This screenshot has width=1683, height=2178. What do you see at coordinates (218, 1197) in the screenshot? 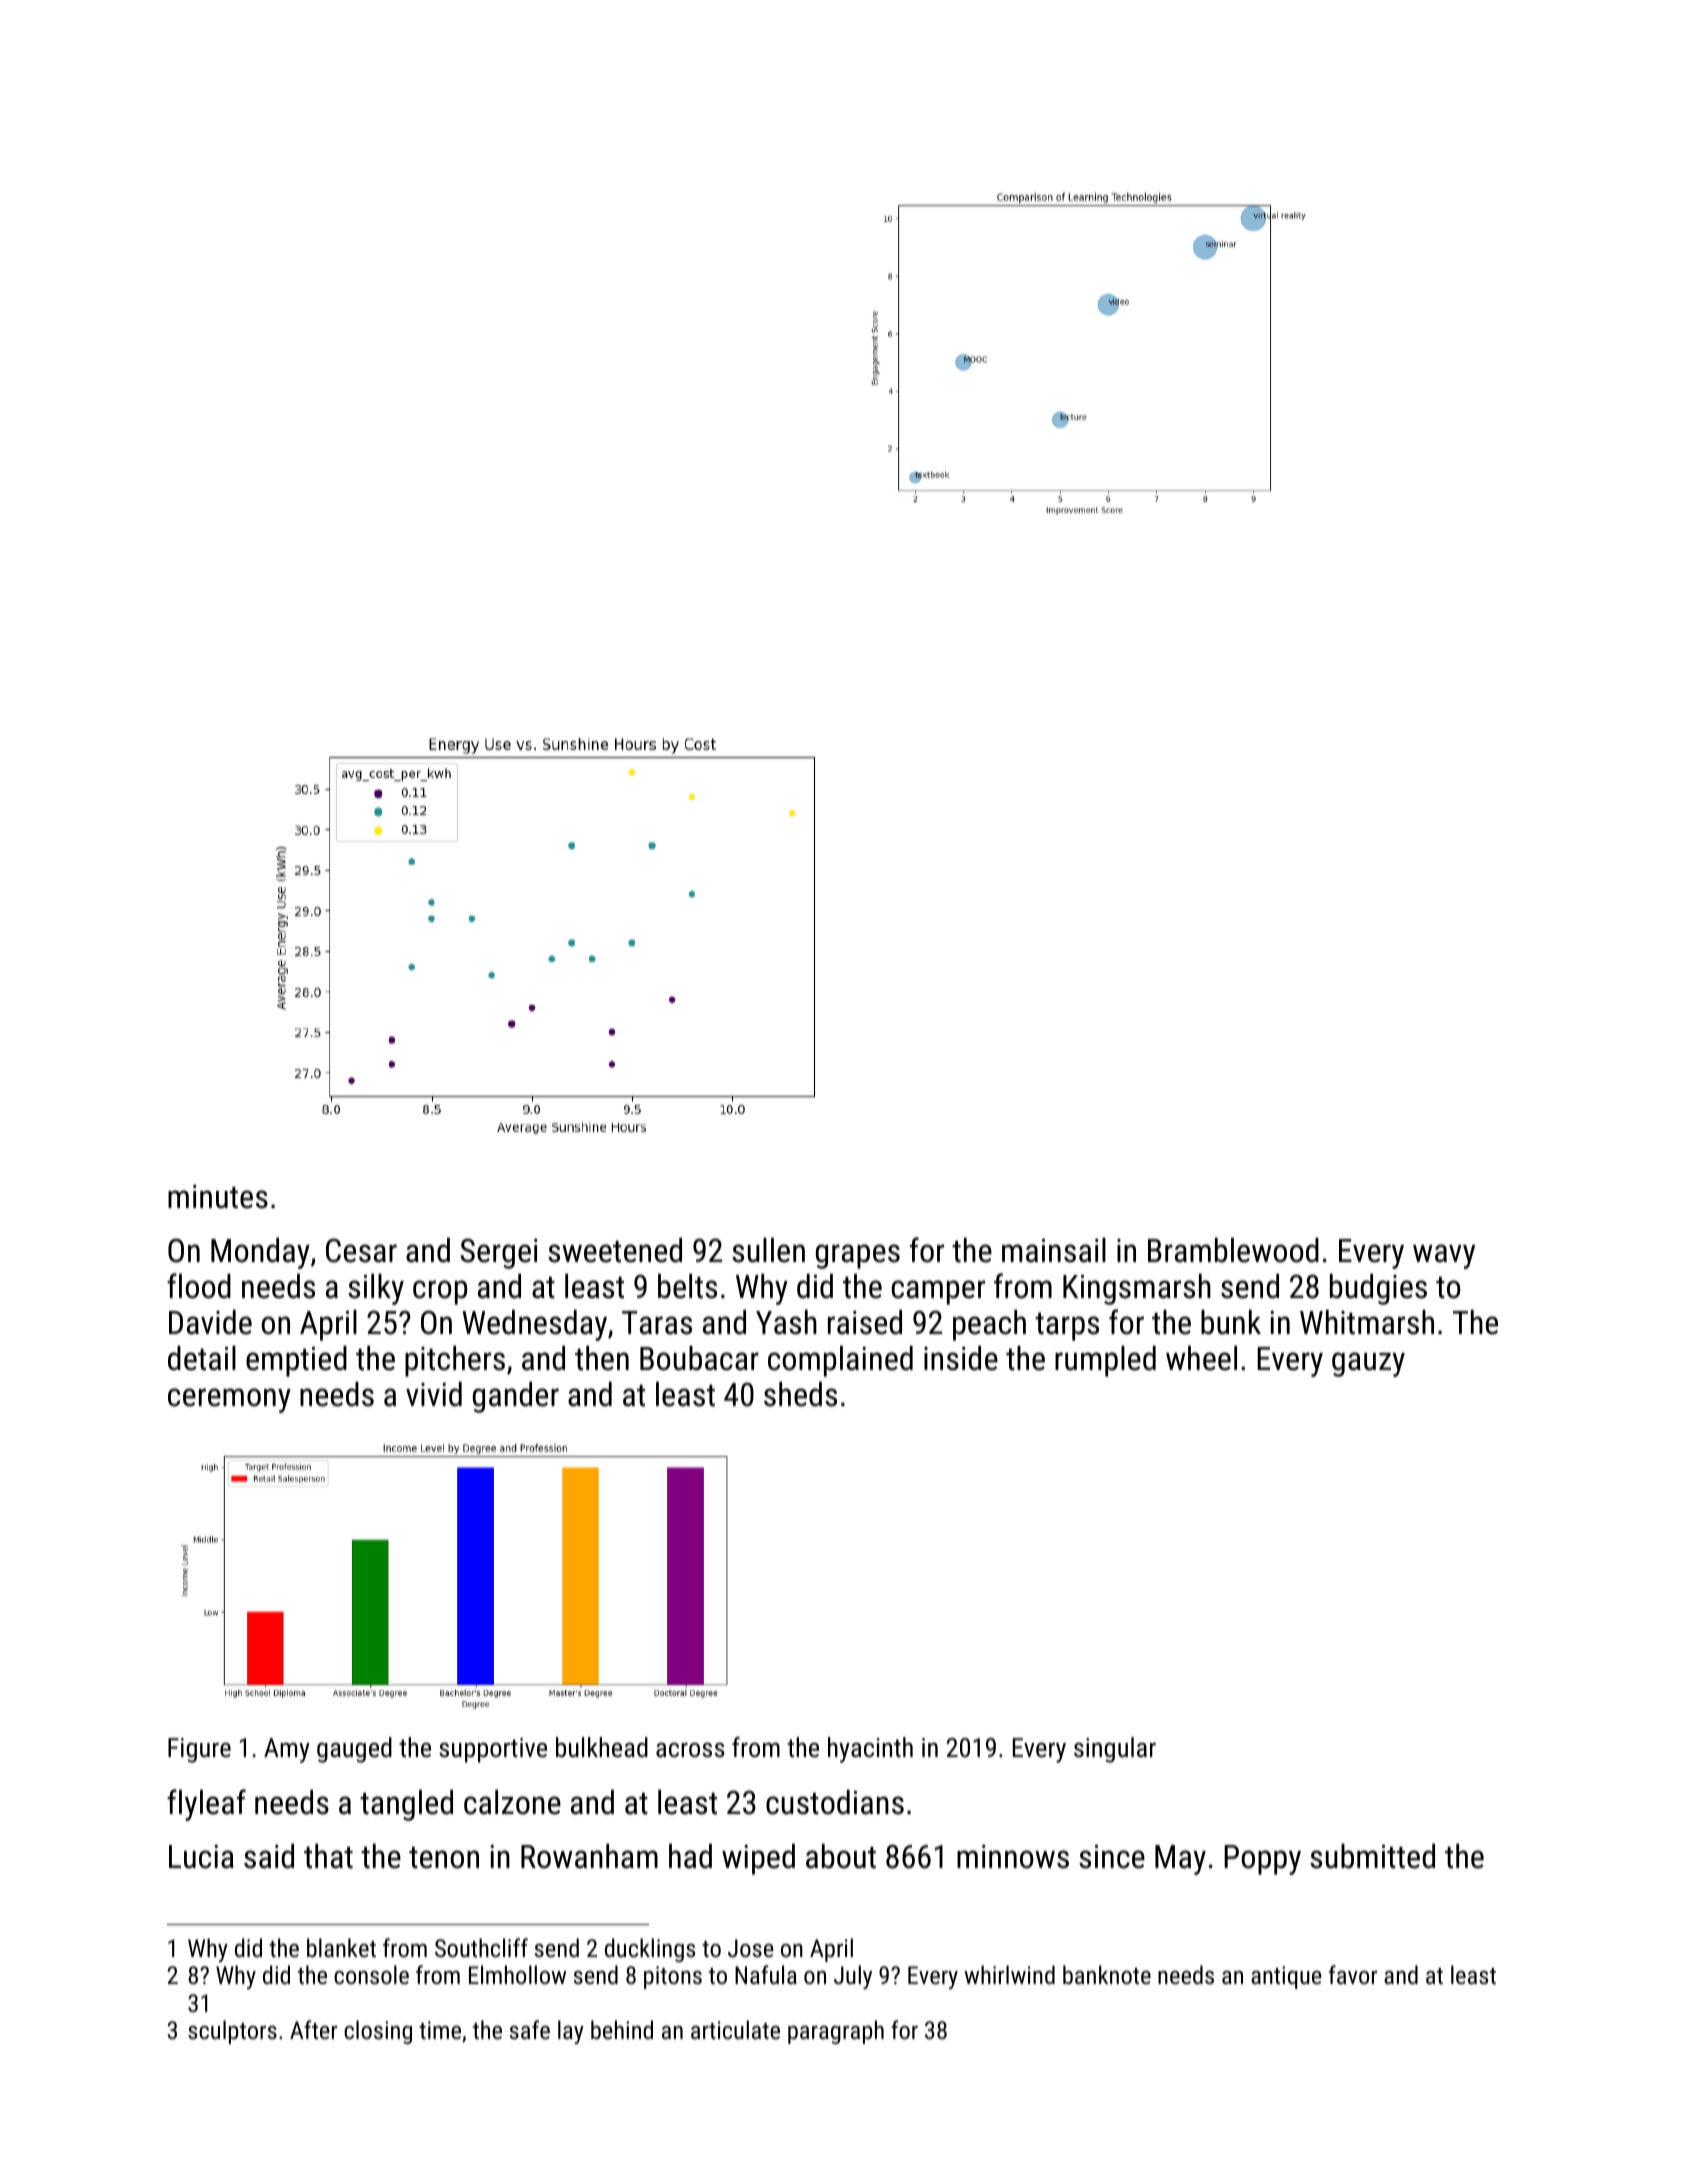
I see `minutes` at bounding box center [218, 1197].
